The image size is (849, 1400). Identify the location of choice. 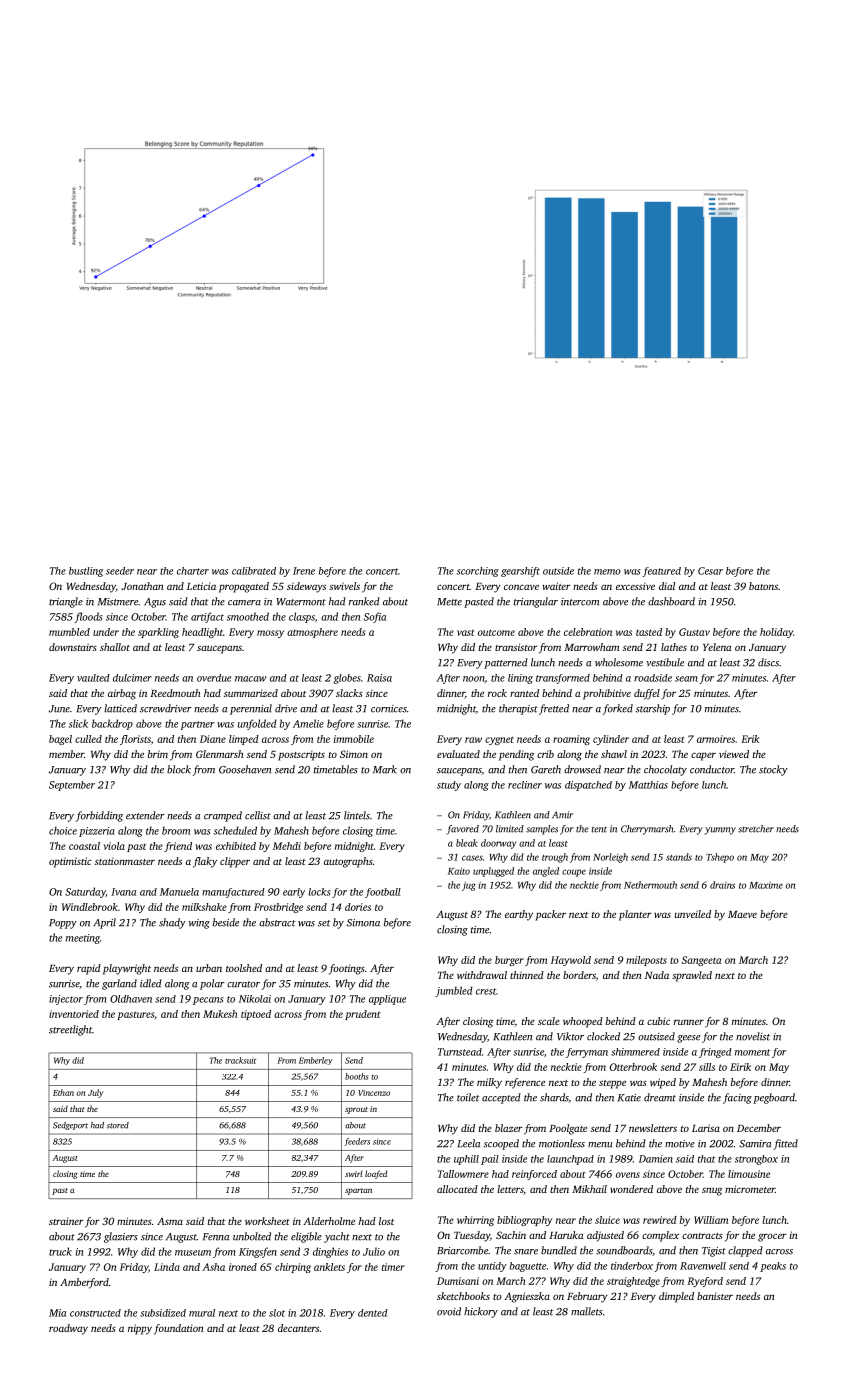
(63, 830).
